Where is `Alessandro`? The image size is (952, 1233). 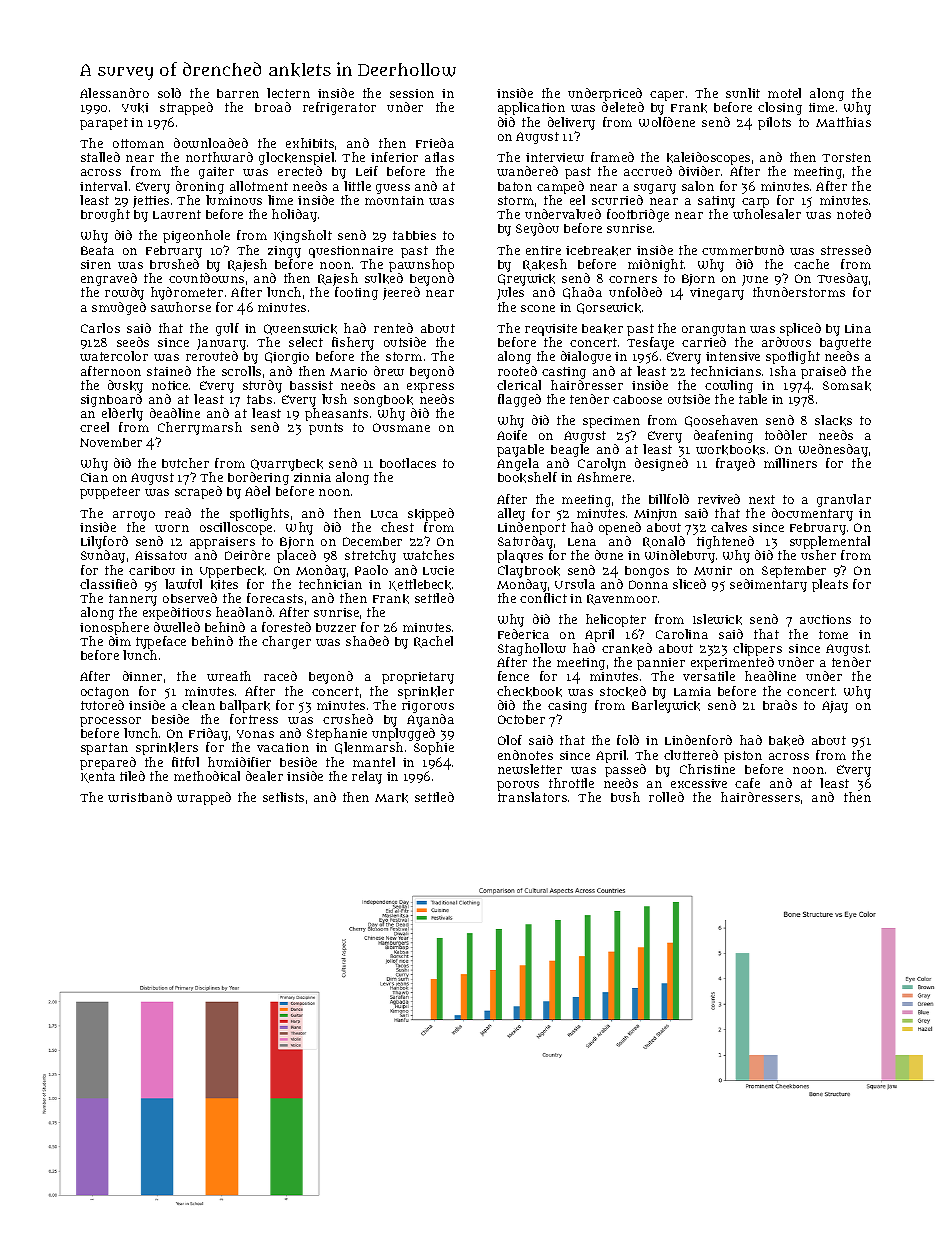 Alessandro is located at coordinates (114, 93).
